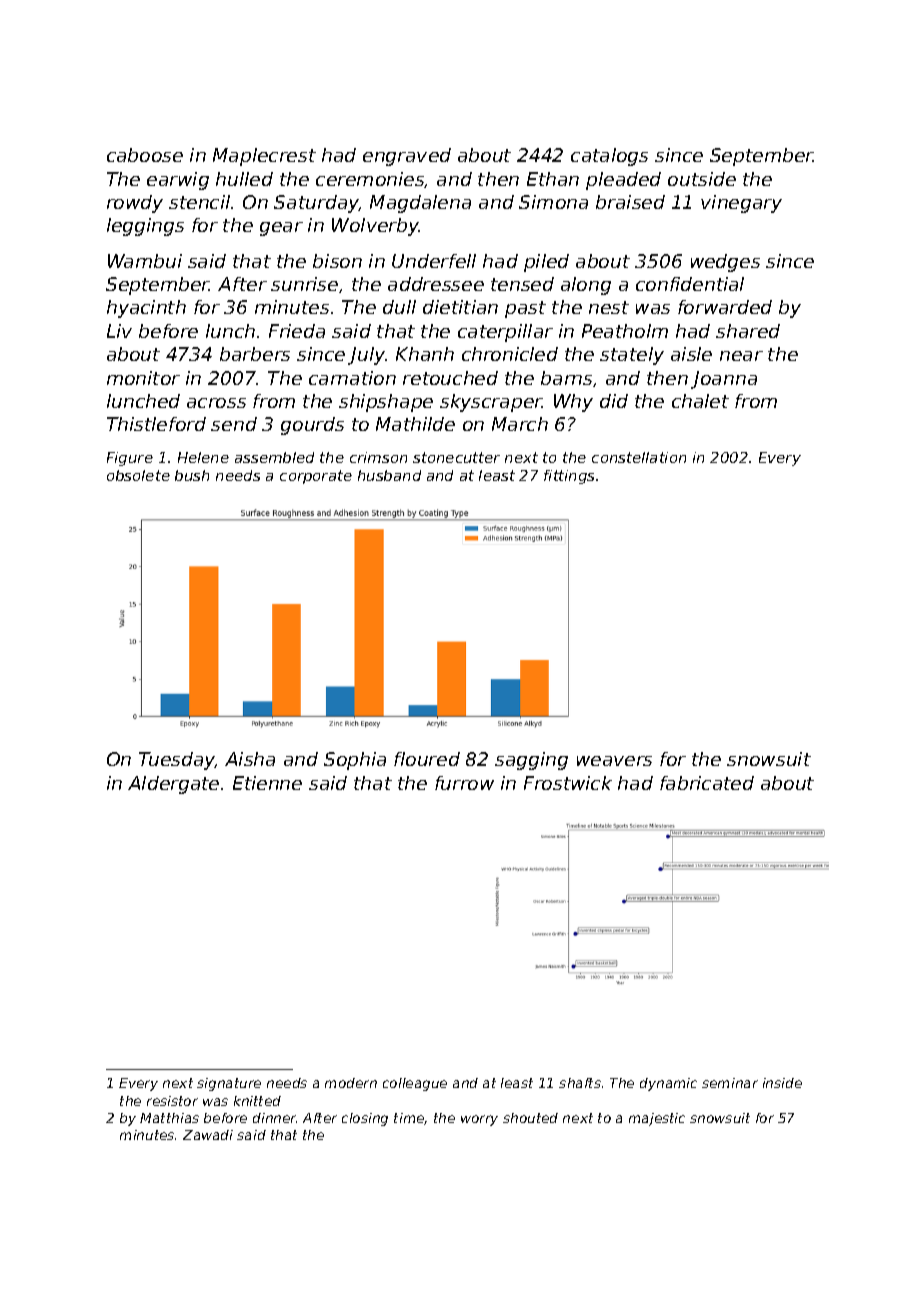  I want to click on outside, so click(702, 179).
